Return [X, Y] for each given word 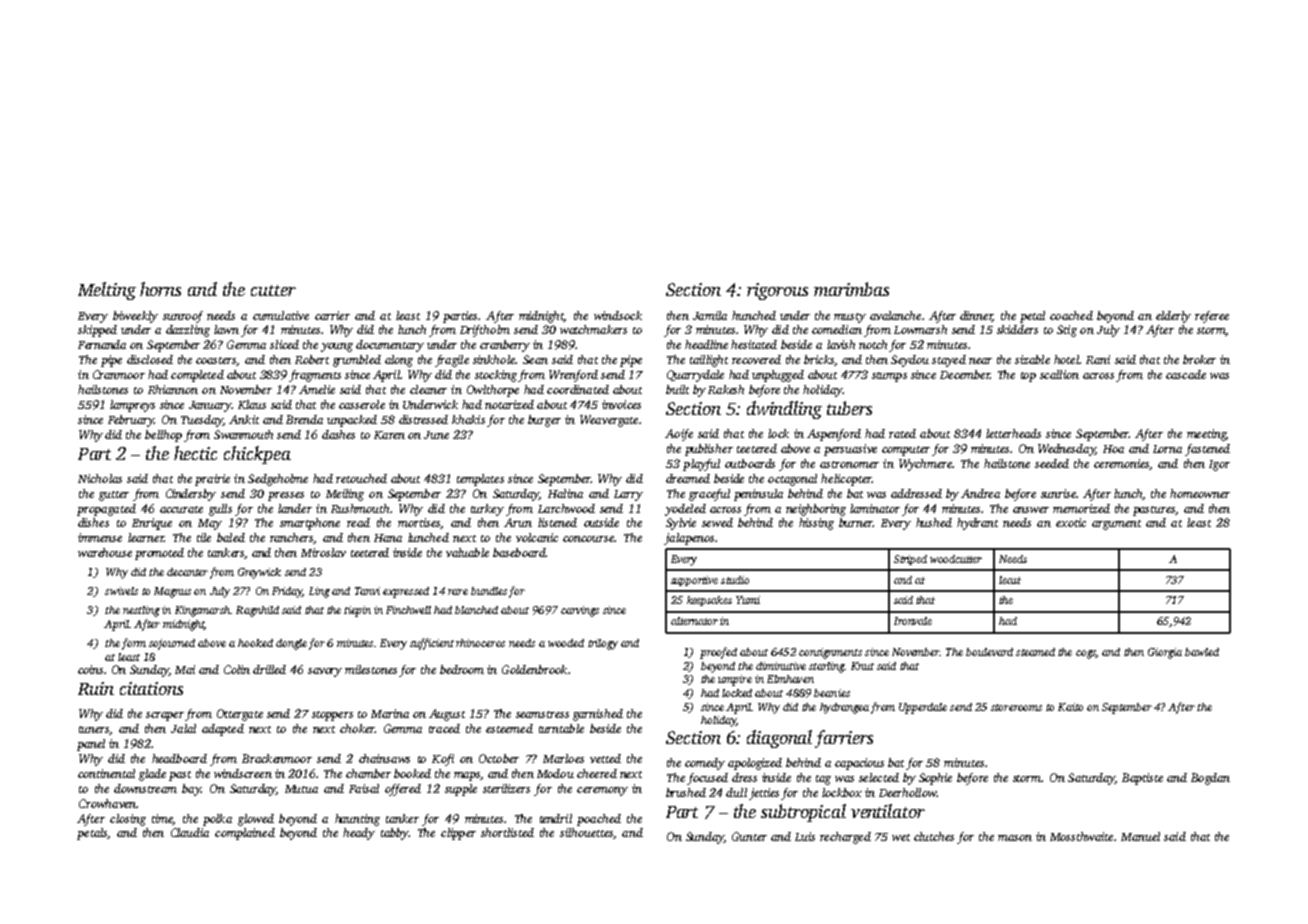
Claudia [190, 832]
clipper [458, 834]
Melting [107, 291]
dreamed [688, 478]
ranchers [292, 538]
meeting [1206, 435]
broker [1199, 359]
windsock [618, 315]
